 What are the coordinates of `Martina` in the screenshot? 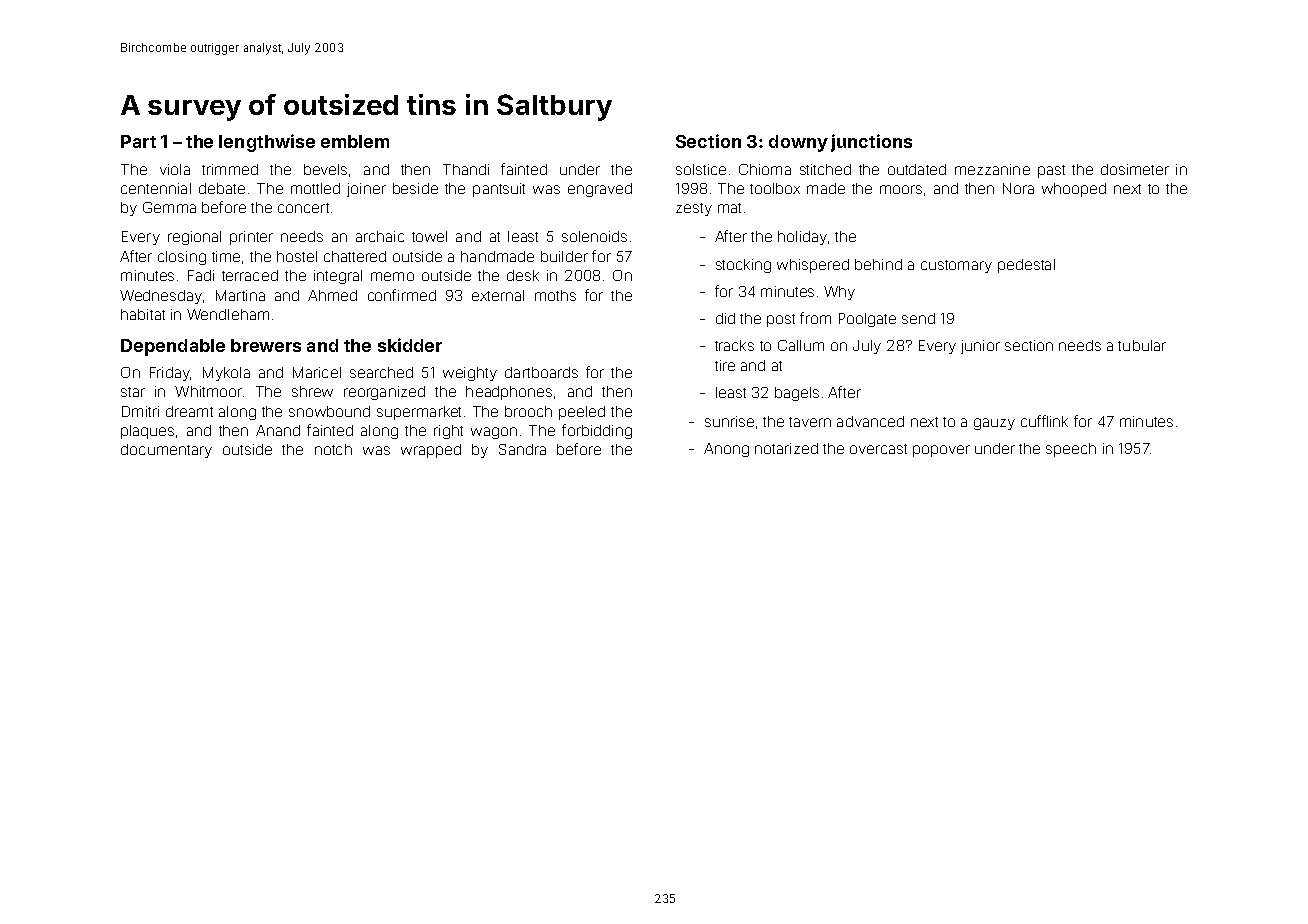 It's located at (240, 295).
